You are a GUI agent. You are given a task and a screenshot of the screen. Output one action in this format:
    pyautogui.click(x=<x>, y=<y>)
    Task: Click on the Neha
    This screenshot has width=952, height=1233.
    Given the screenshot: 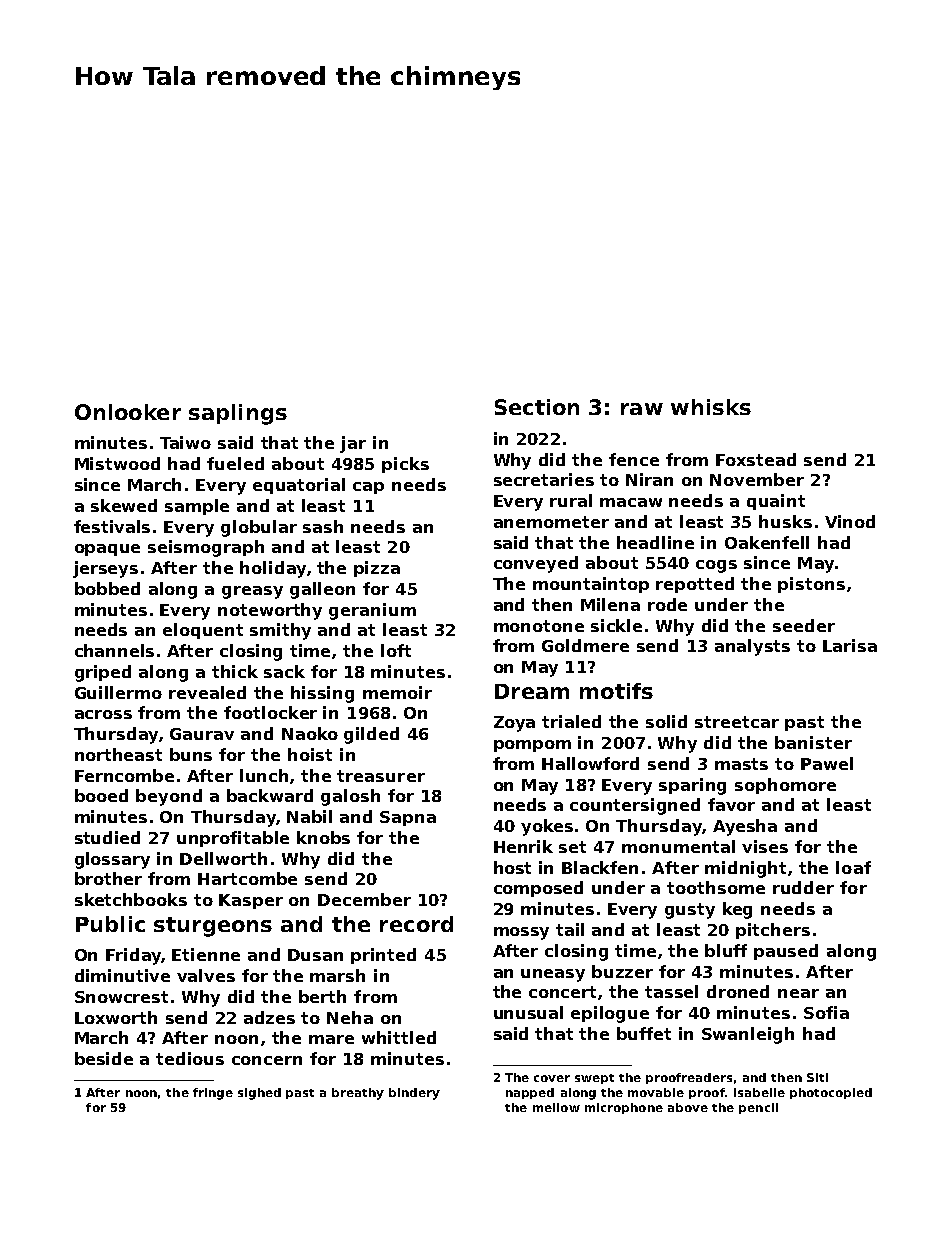 What is the action you would take?
    pyautogui.click(x=350, y=1017)
